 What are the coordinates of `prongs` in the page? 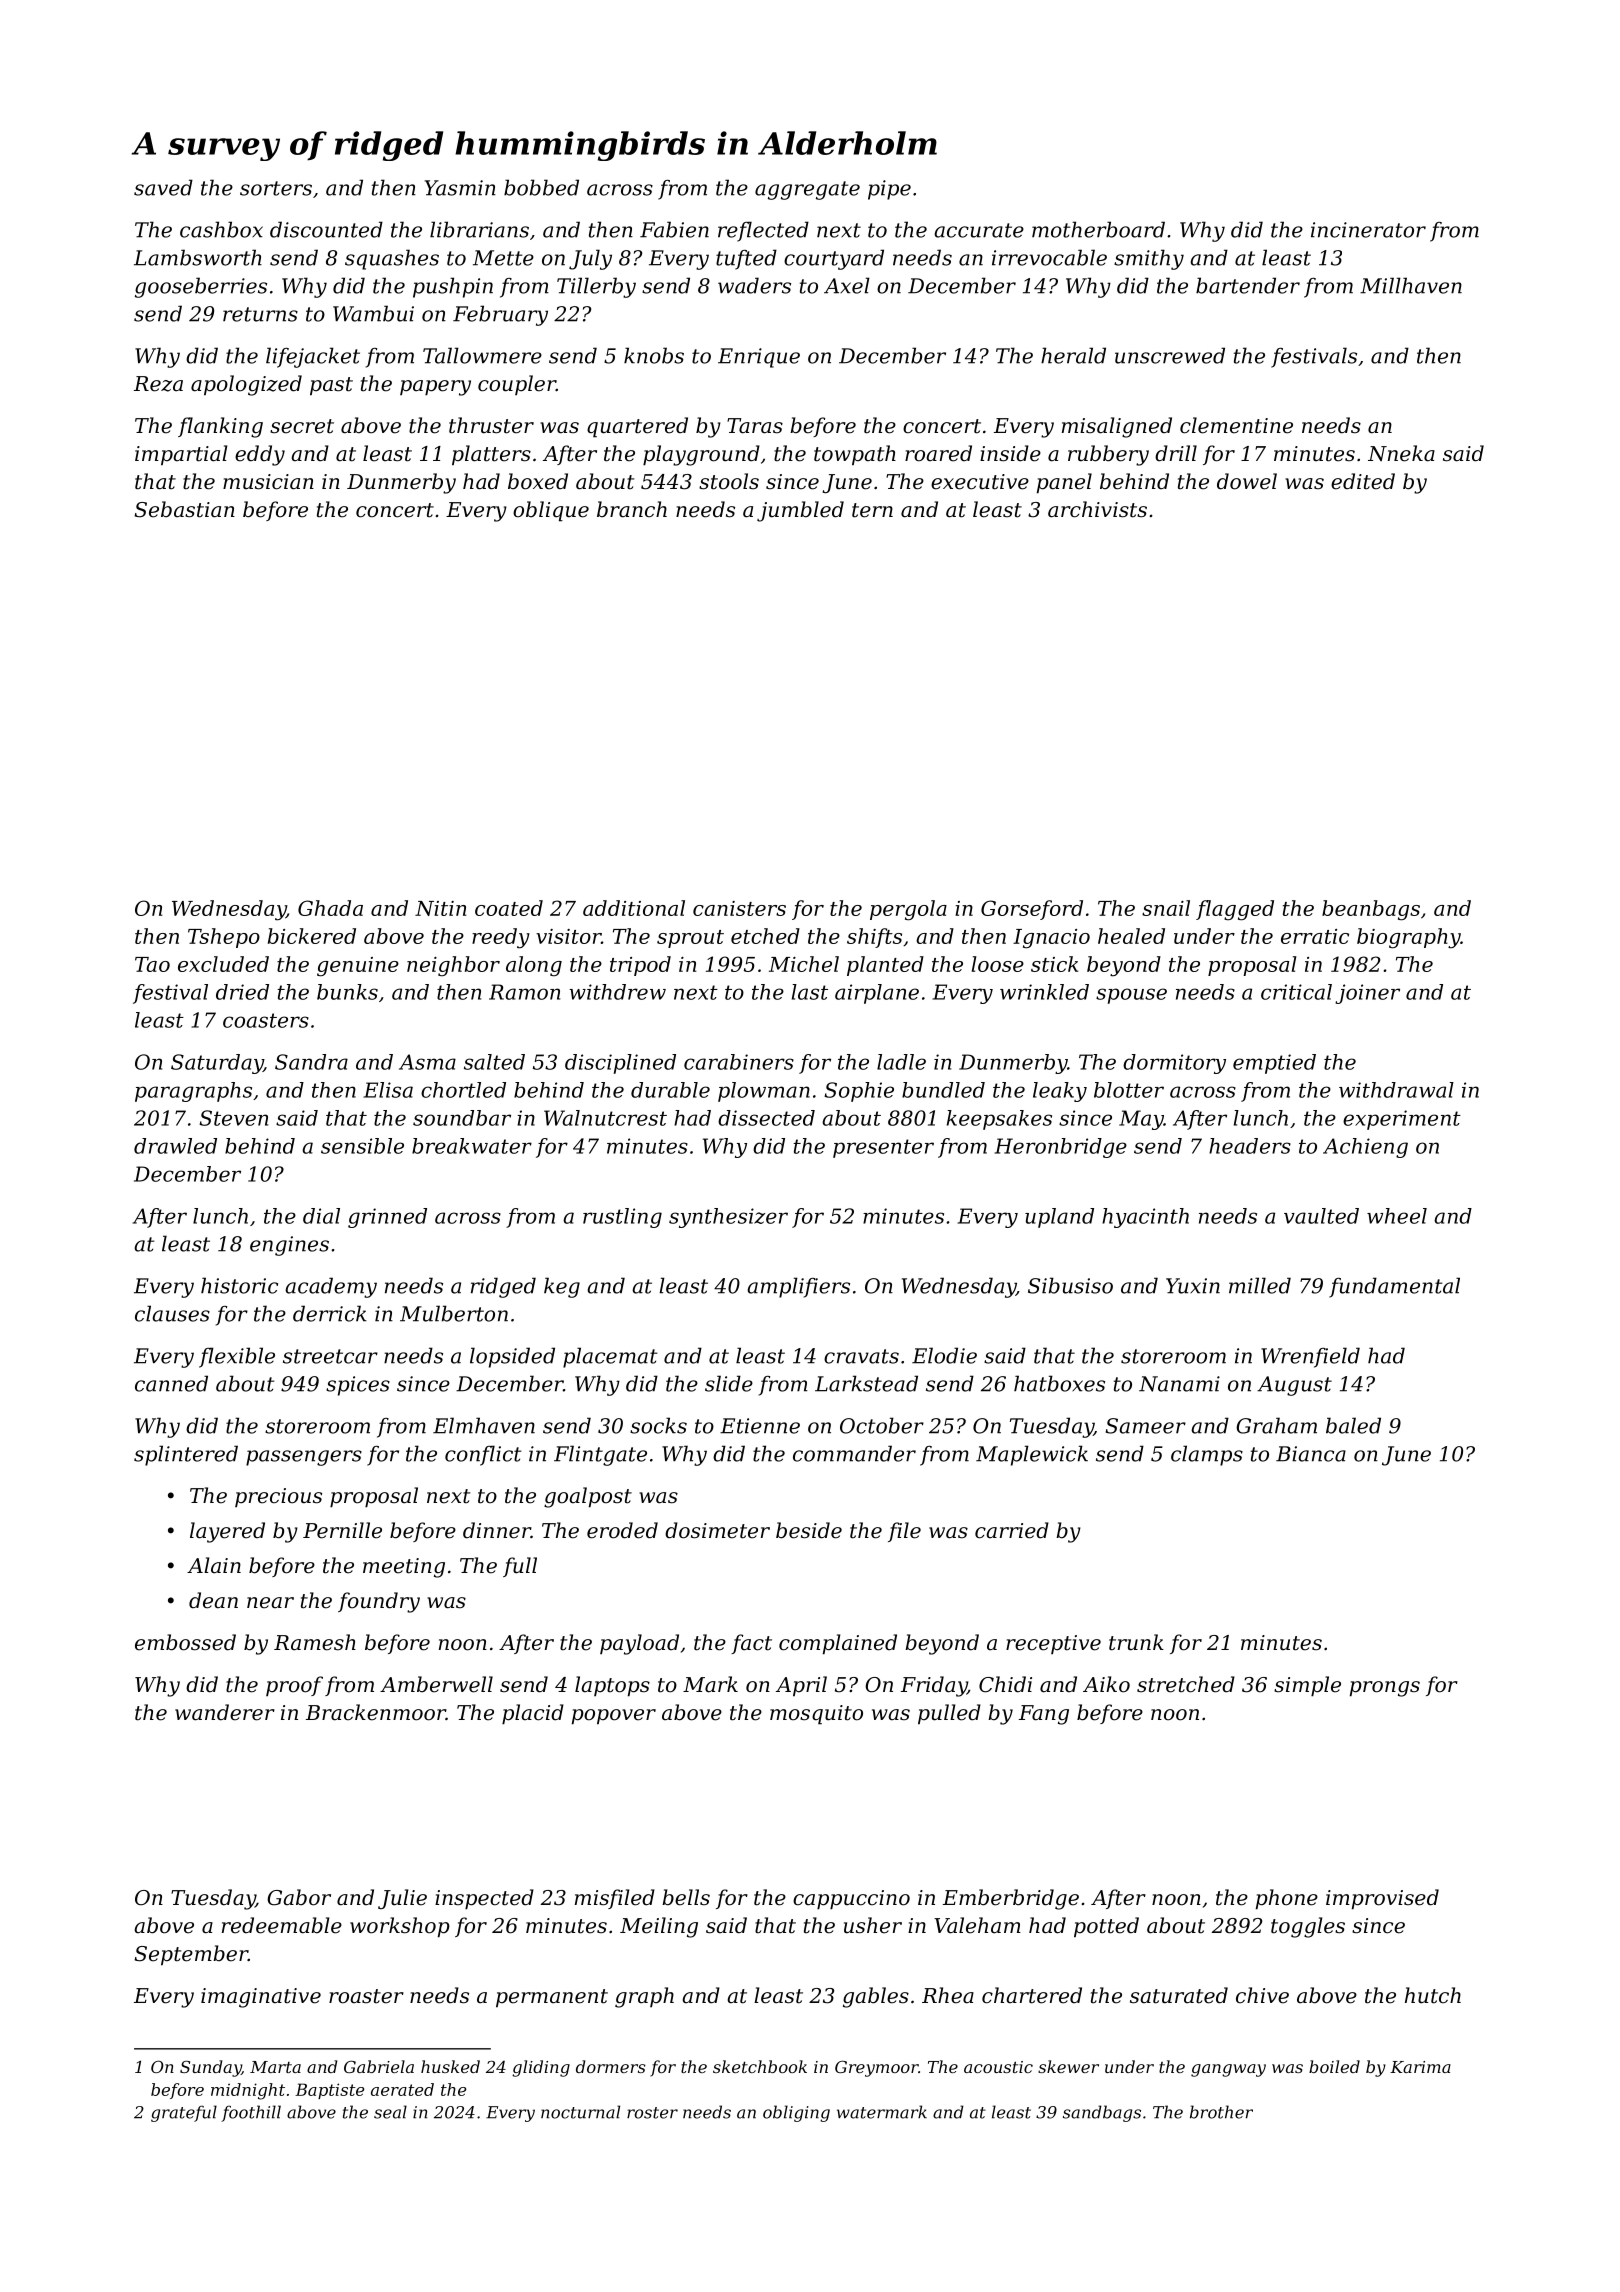 It's located at (1385, 1689).
